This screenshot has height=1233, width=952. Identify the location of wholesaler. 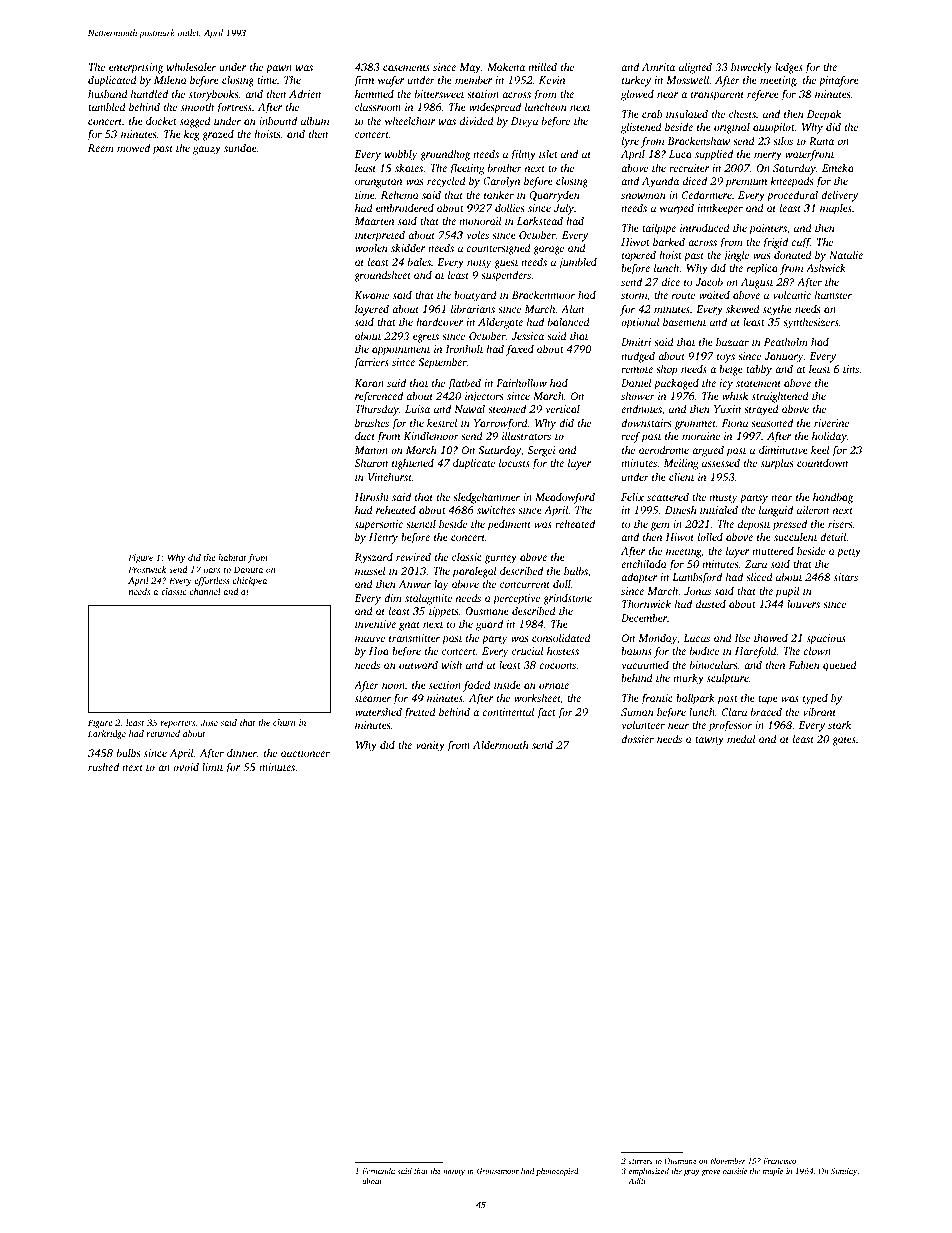
(191, 66).
